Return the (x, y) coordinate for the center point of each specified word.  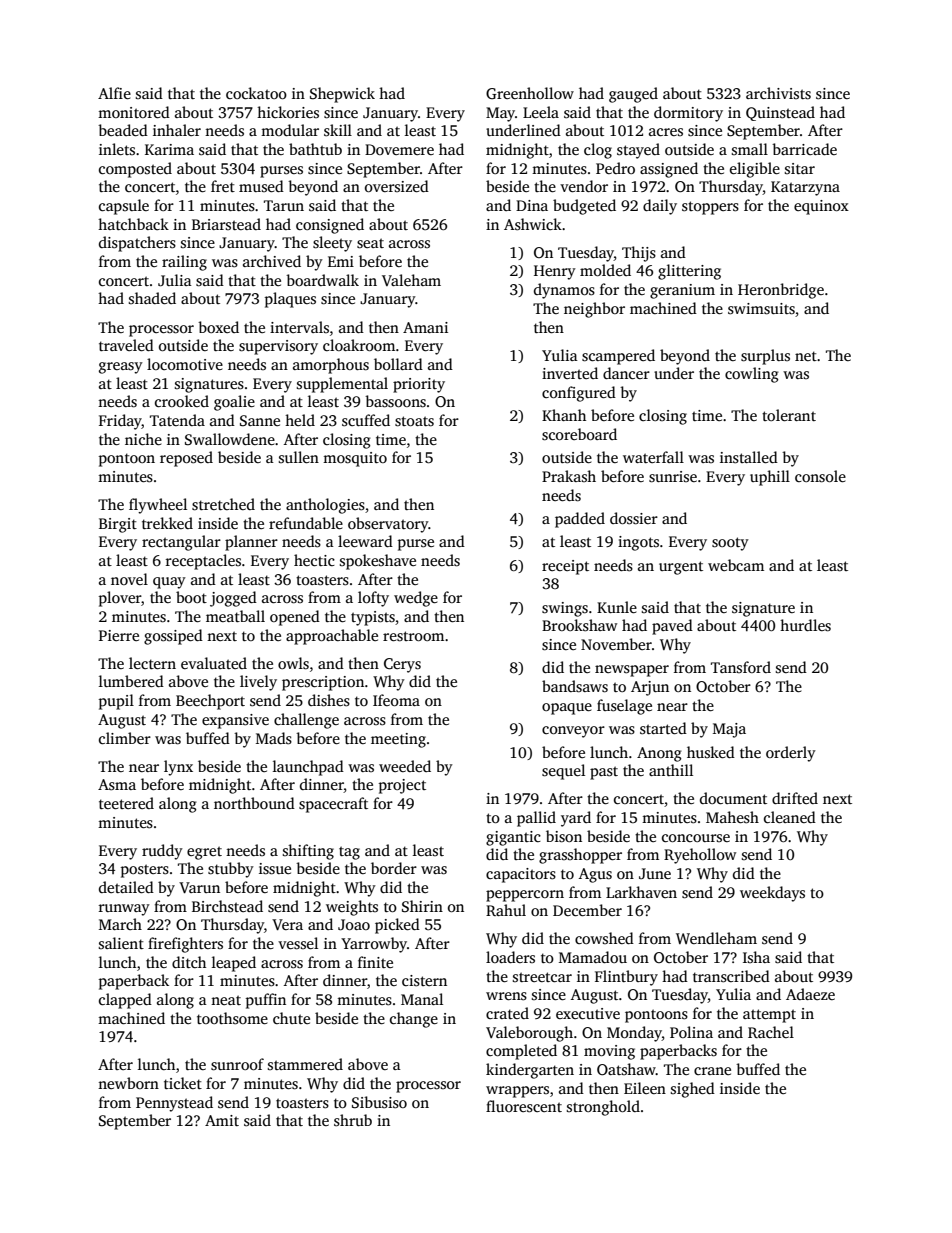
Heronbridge (781, 291)
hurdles (805, 625)
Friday (120, 422)
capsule (124, 207)
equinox (821, 207)
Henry (555, 272)
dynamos (564, 291)
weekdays (772, 894)
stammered (305, 1064)
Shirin (422, 906)
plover (120, 599)
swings (565, 609)
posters (145, 871)
